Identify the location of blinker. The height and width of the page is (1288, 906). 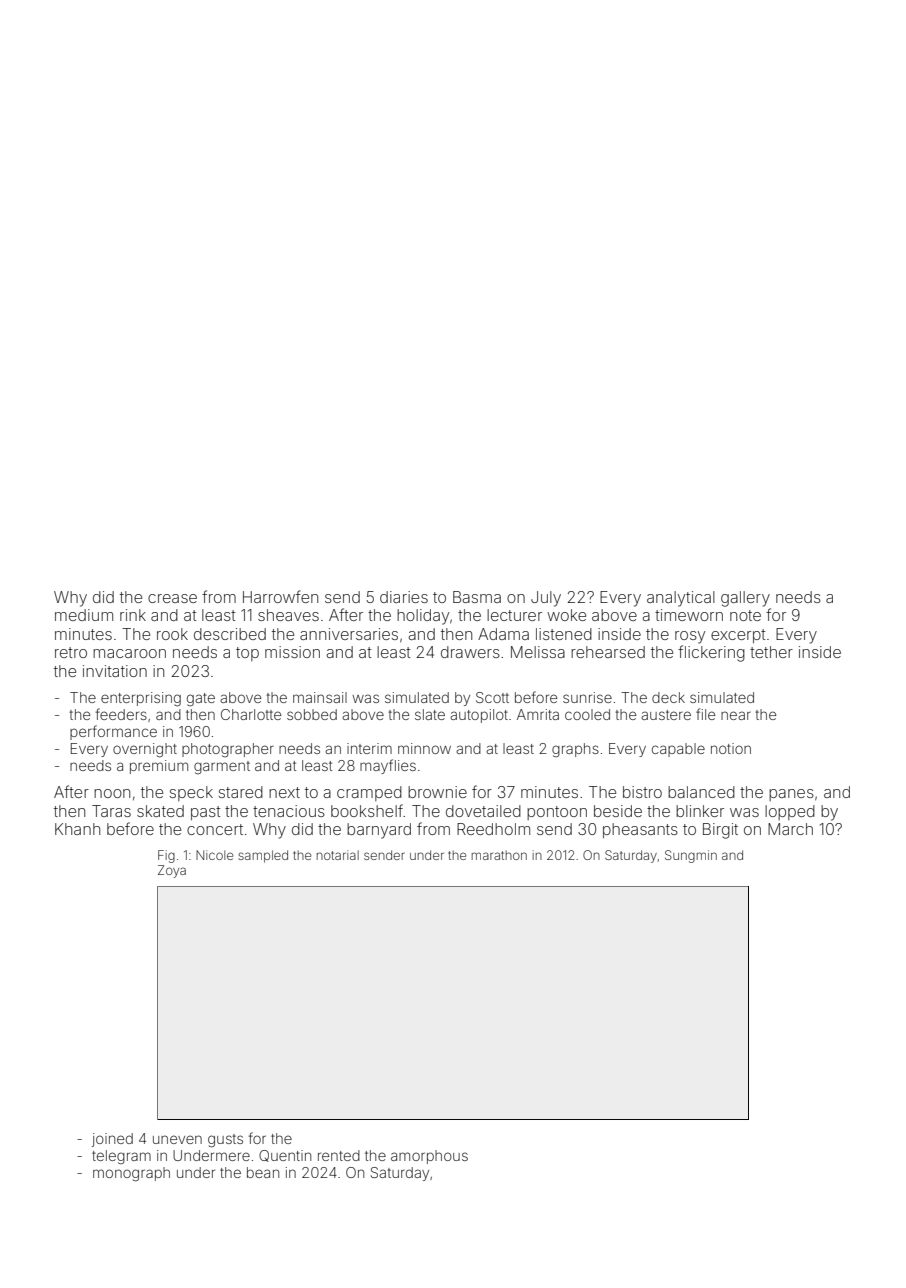
(700, 811).
